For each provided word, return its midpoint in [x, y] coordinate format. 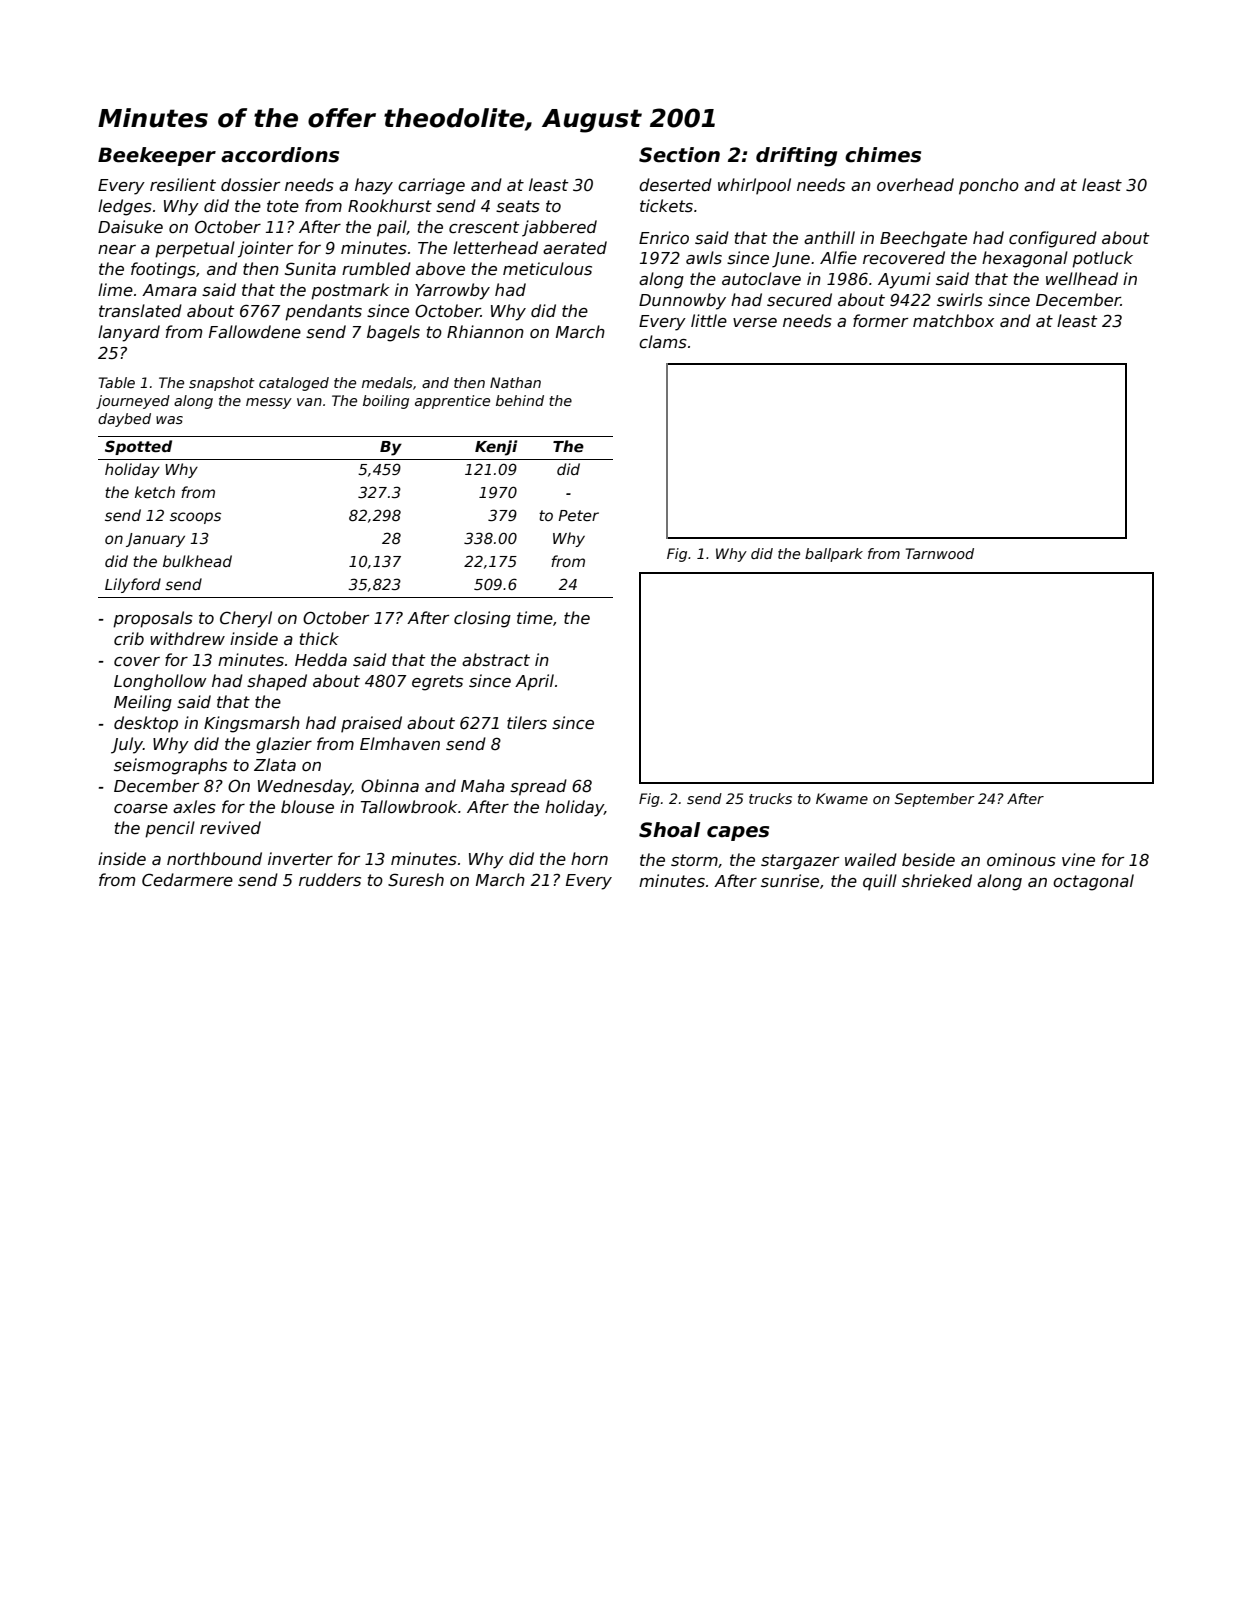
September [935, 800]
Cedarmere [187, 880]
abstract [496, 660]
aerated [575, 248]
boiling [386, 402]
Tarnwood [940, 553]
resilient [183, 185]
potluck [1102, 259]
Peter [578, 515]
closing [482, 619]
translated [140, 311]
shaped [277, 682]
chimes [883, 155]
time [535, 618]
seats [518, 206]
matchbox [953, 321]
